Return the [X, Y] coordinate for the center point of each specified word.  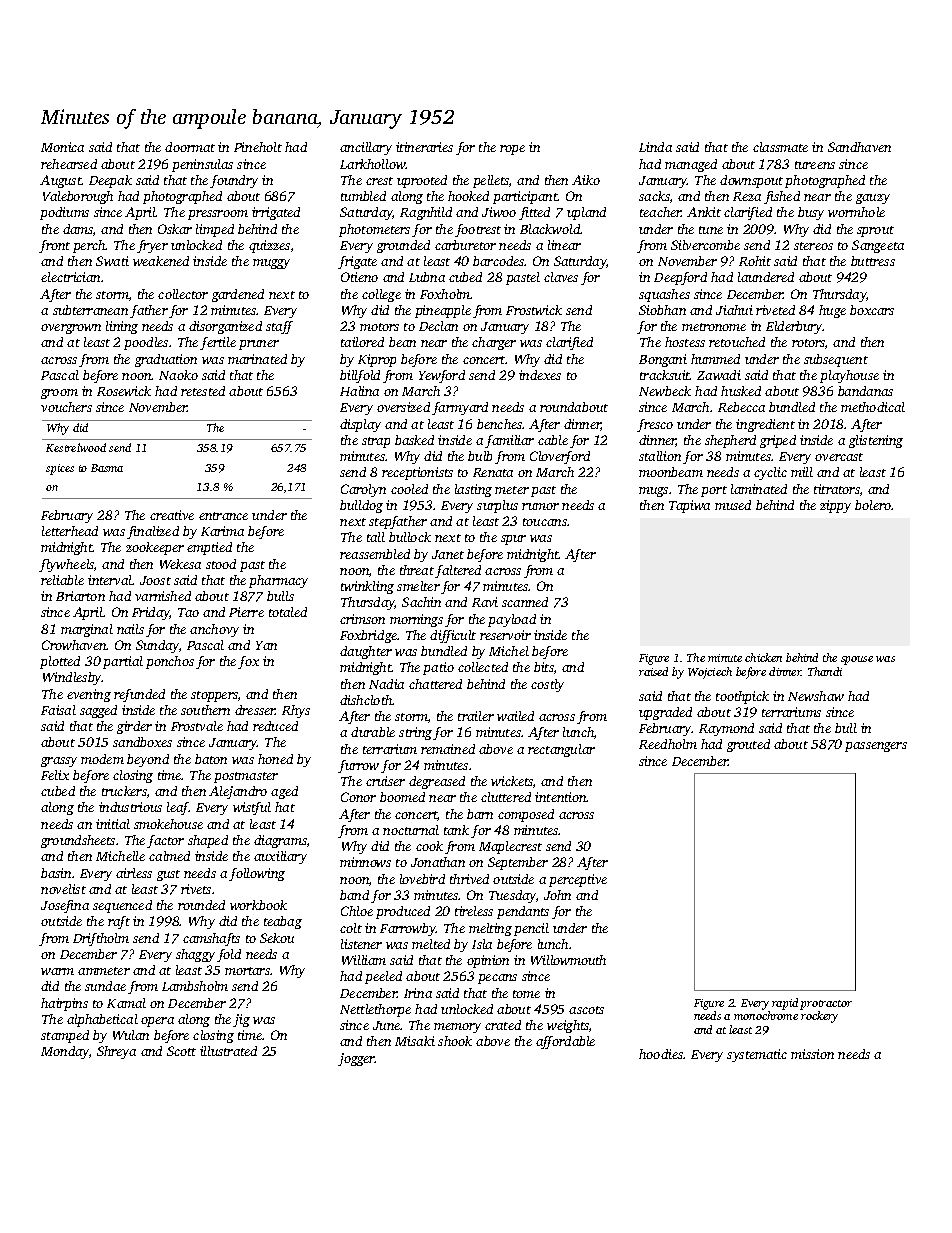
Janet [448, 554]
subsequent [836, 360]
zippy [835, 506]
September [518, 863]
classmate [780, 147]
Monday [65, 1052]
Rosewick [124, 391]
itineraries [424, 147]
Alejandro [238, 792]
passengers [876, 747]
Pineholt [258, 147]
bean [402, 342]
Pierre [246, 612]
